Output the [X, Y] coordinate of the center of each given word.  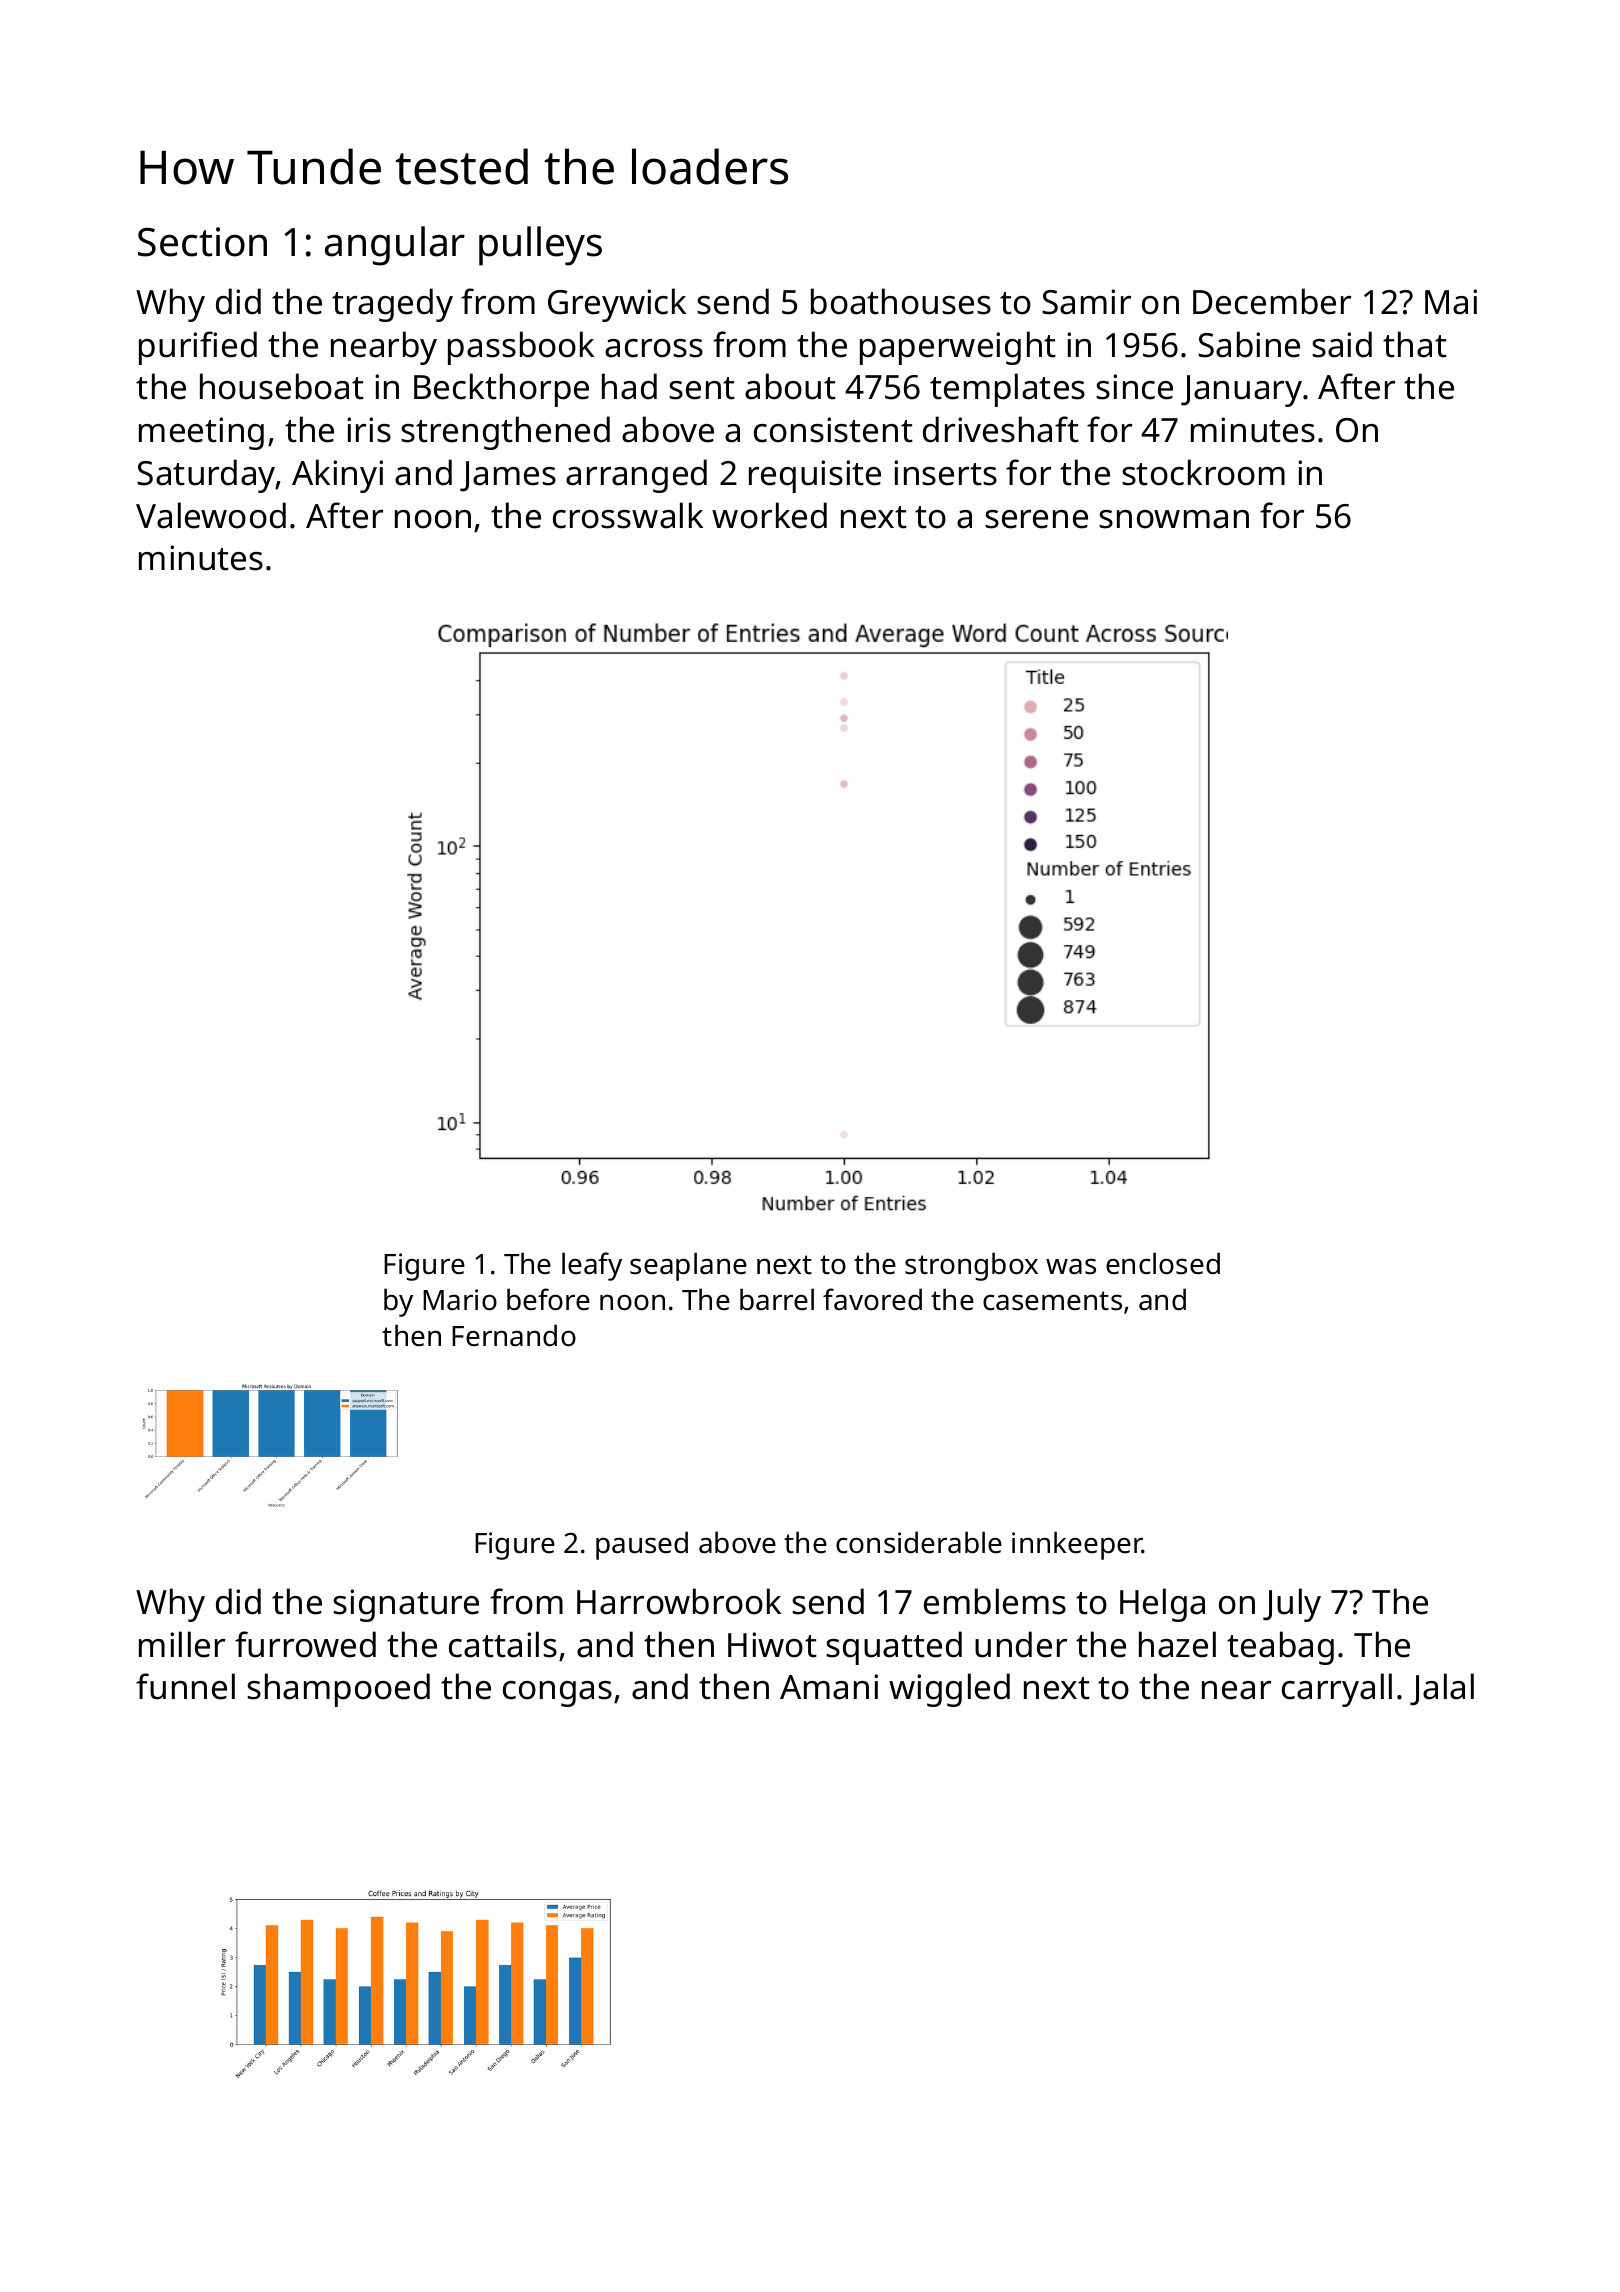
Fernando [514, 1335]
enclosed [1163, 1263]
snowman [1174, 519]
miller [182, 1644]
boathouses [901, 301]
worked [769, 515]
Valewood [211, 515]
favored [872, 1299]
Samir [1086, 302]
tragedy [392, 305]
